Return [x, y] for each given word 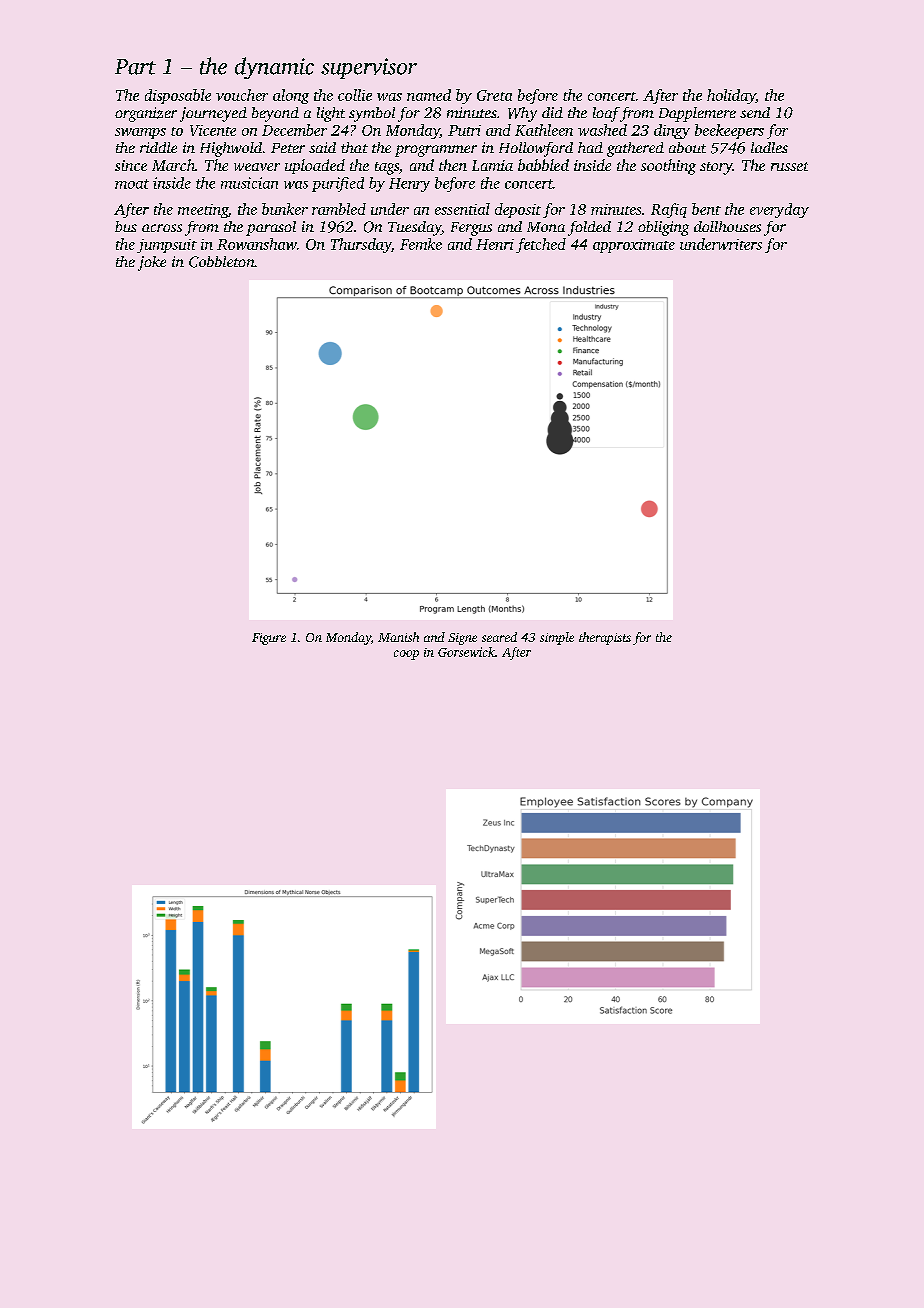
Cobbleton [222, 262]
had [590, 147]
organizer [146, 114]
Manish [398, 637]
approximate [634, 246]
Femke [421, 244]
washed [602, 130]
